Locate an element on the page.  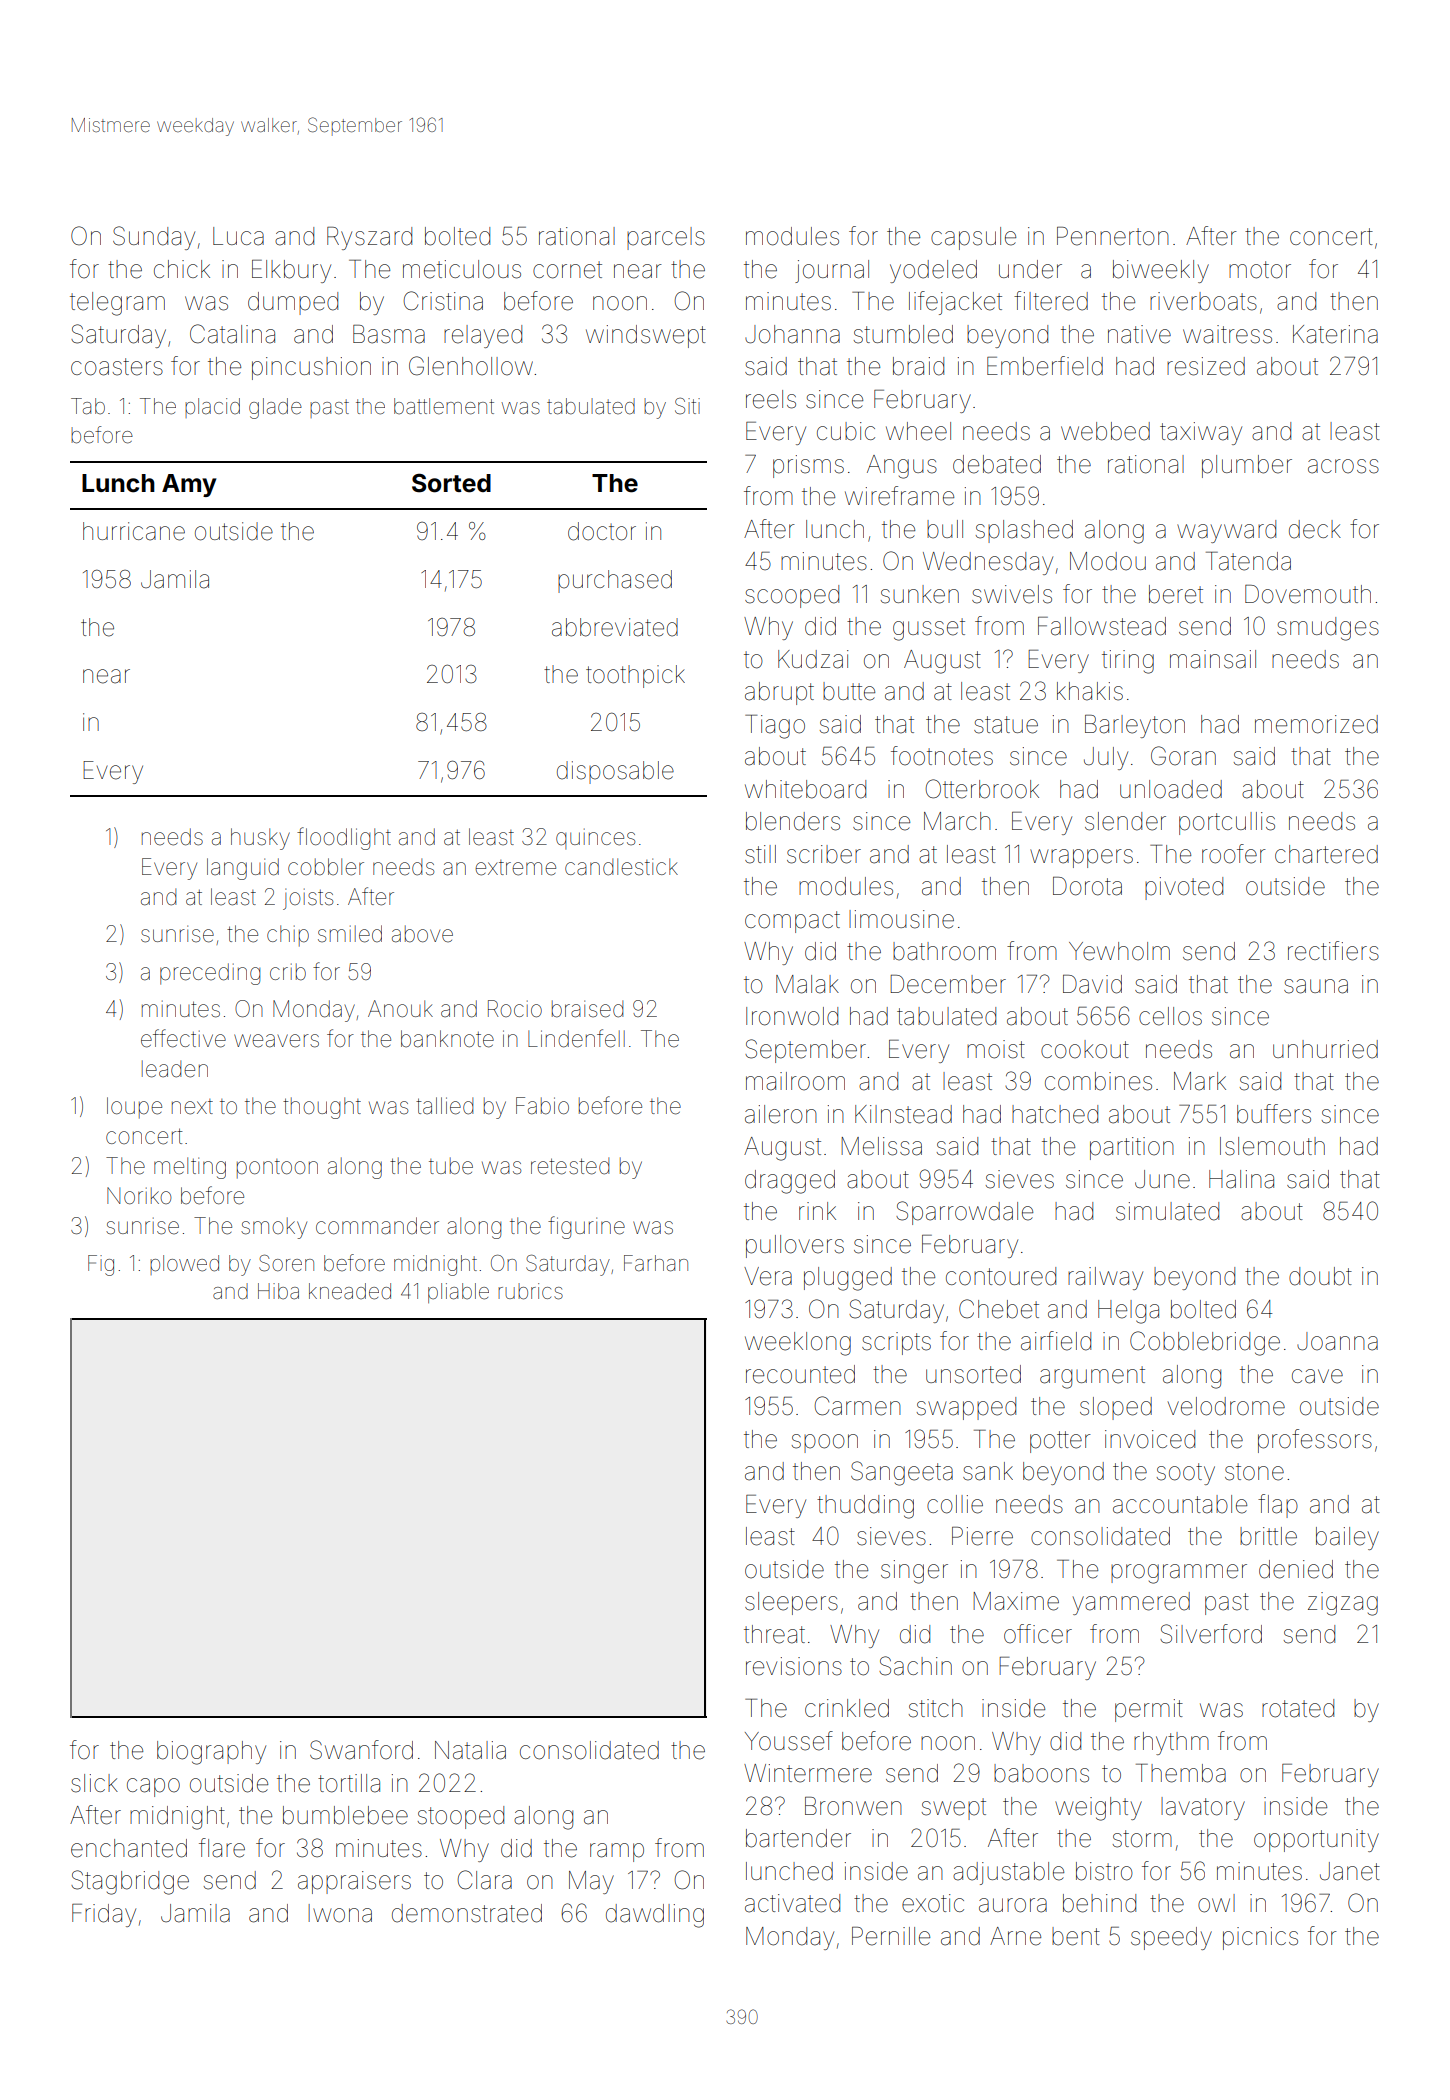
floodlight is located at coordinates (344, 838).
